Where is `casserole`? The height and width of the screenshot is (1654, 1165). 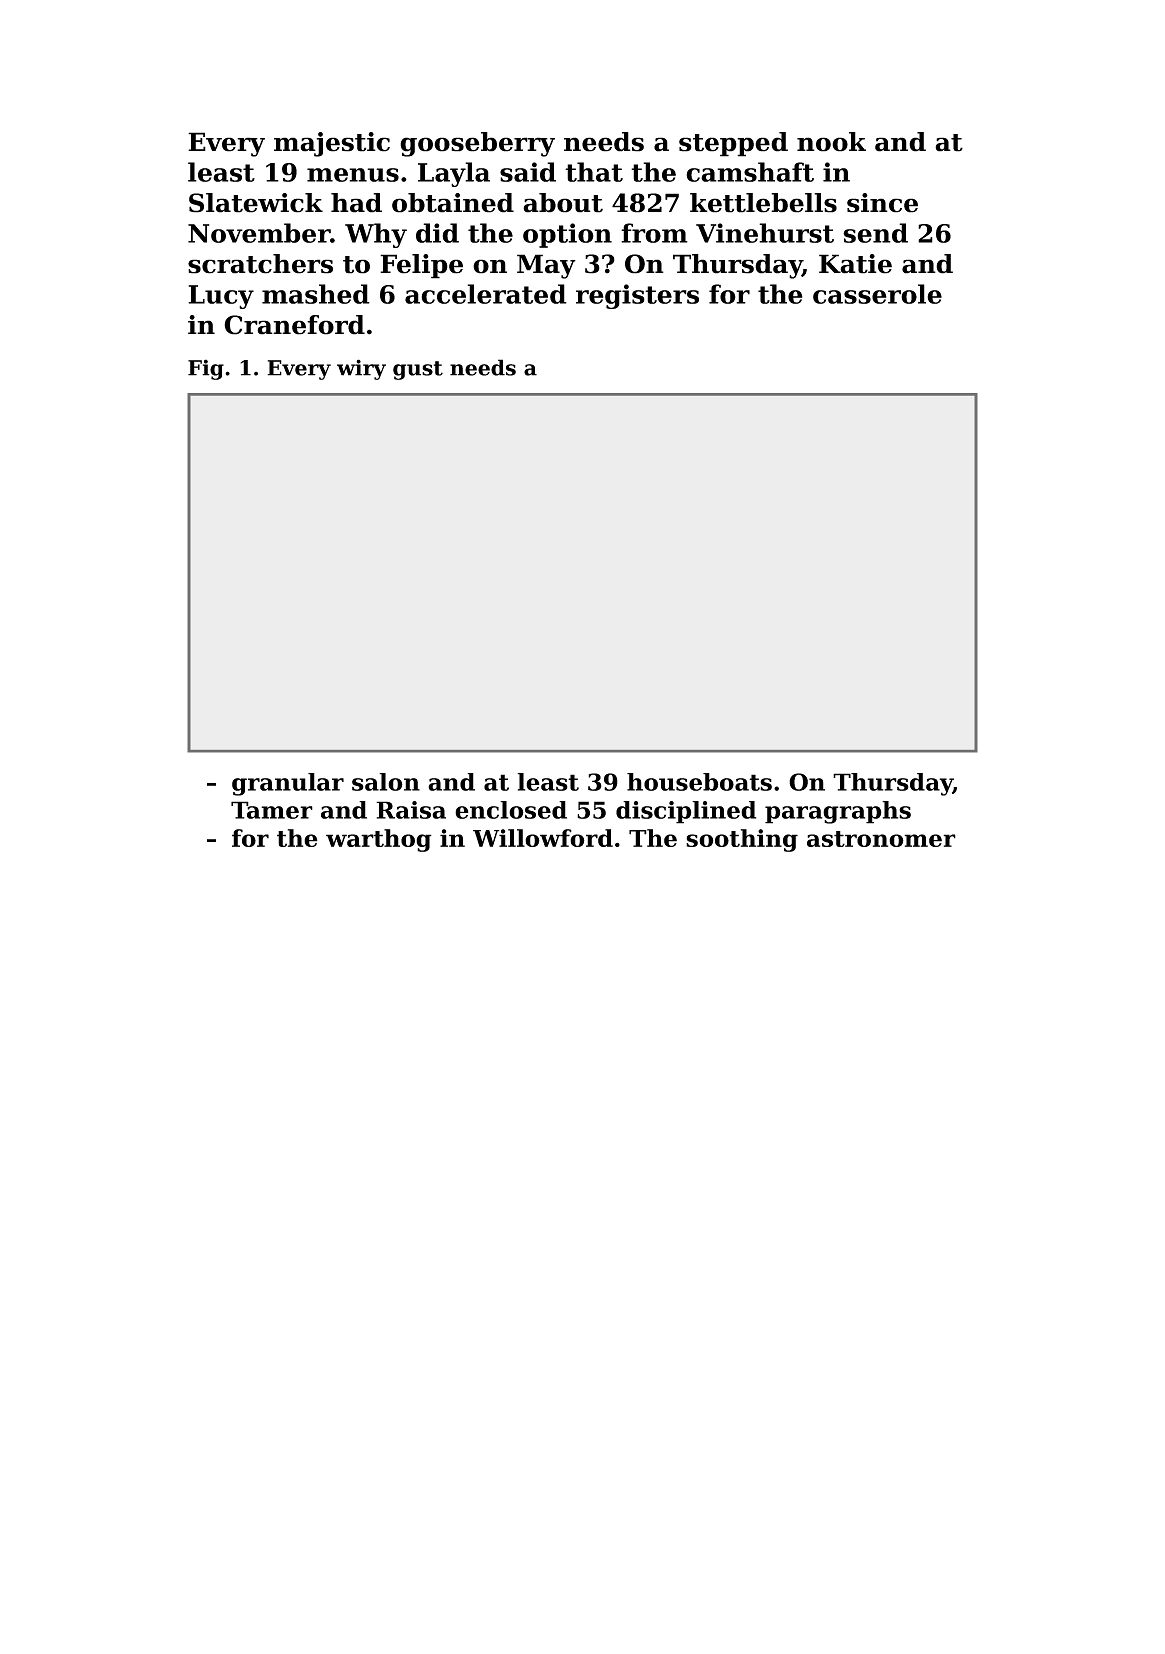 casserole is located at coordinates (877, 294).
